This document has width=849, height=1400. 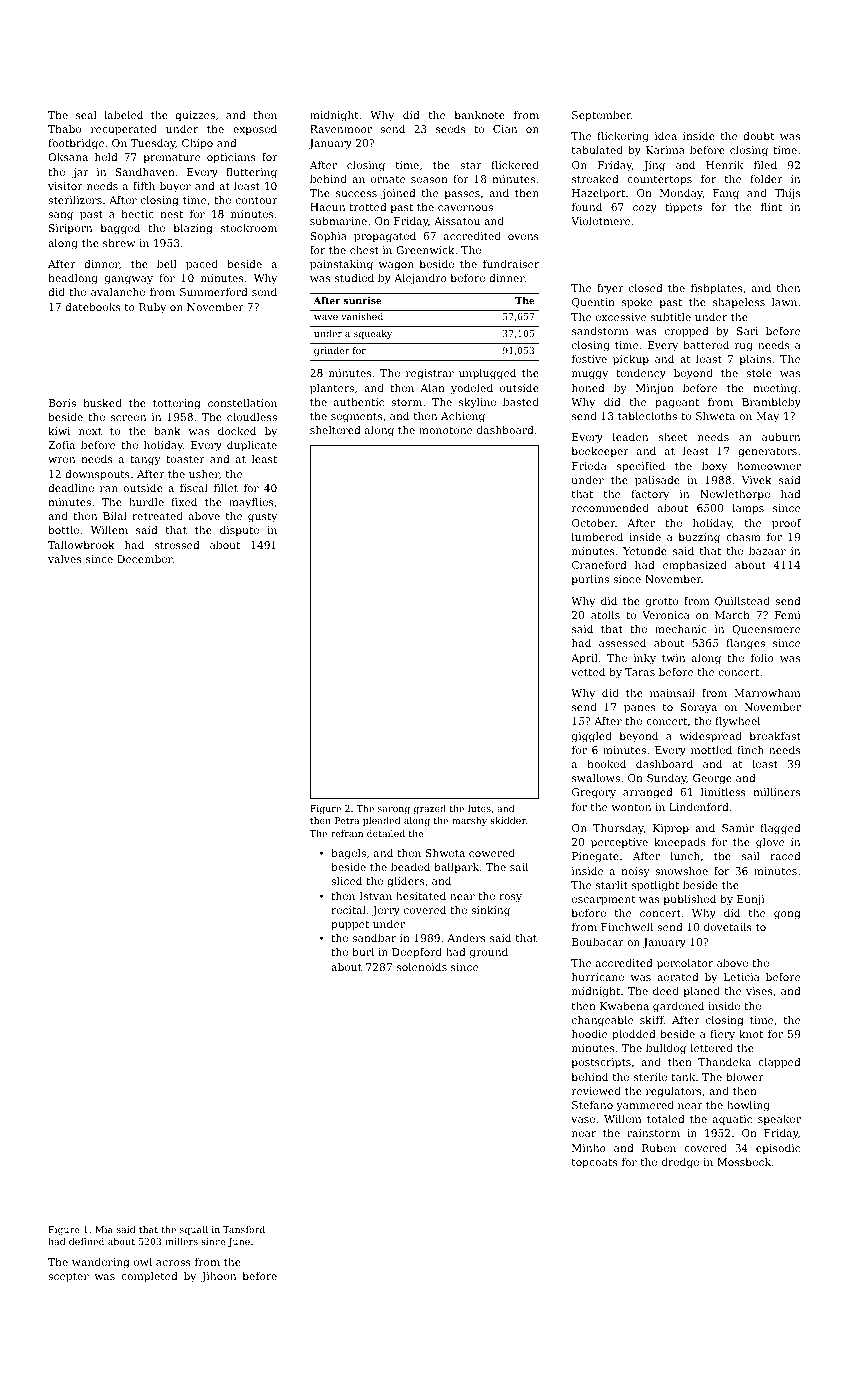 I want to click on howling, so click(x=748, y=1106).
